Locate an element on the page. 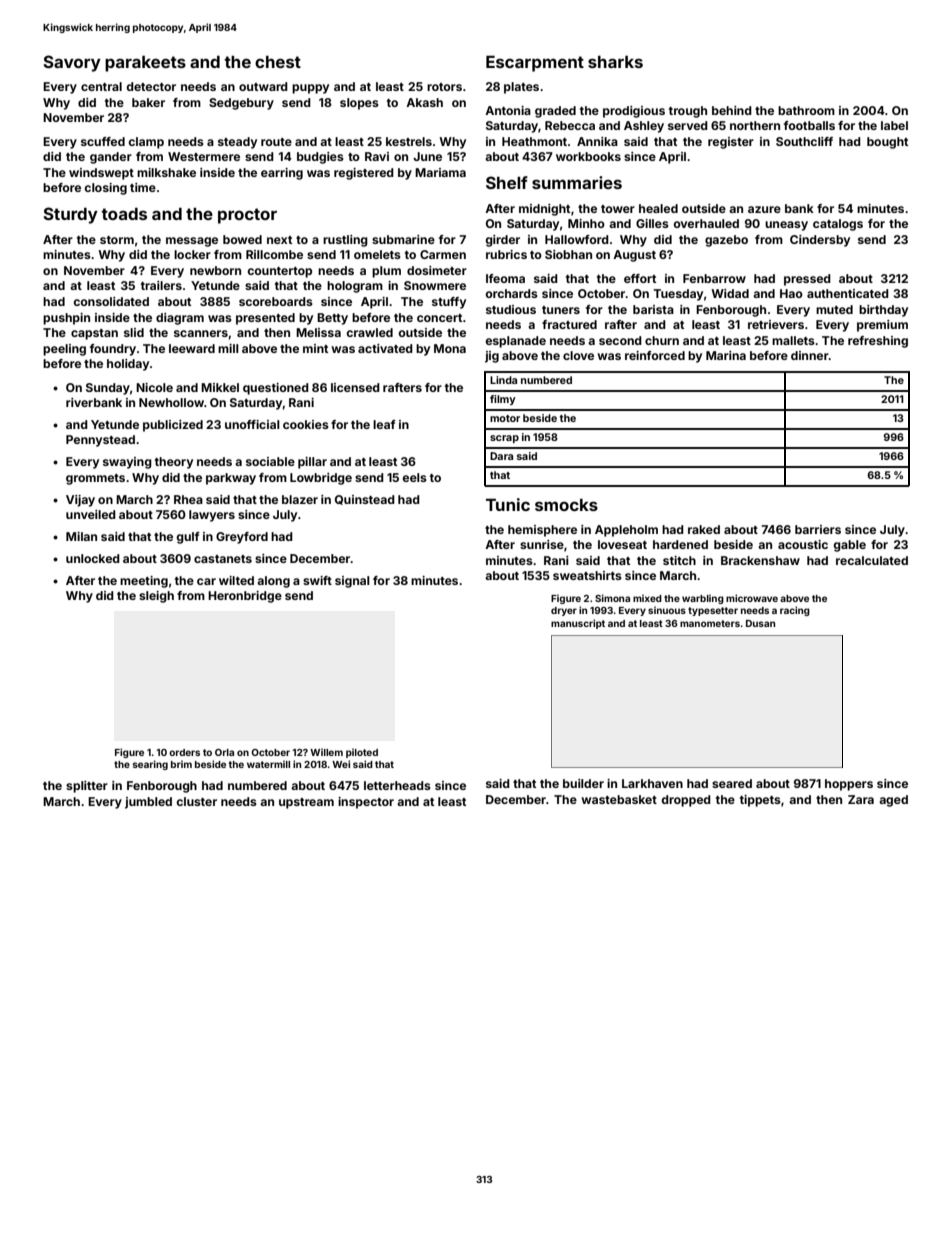 The image size is (952, 1233). outward is located at coordinates (263, 86).
